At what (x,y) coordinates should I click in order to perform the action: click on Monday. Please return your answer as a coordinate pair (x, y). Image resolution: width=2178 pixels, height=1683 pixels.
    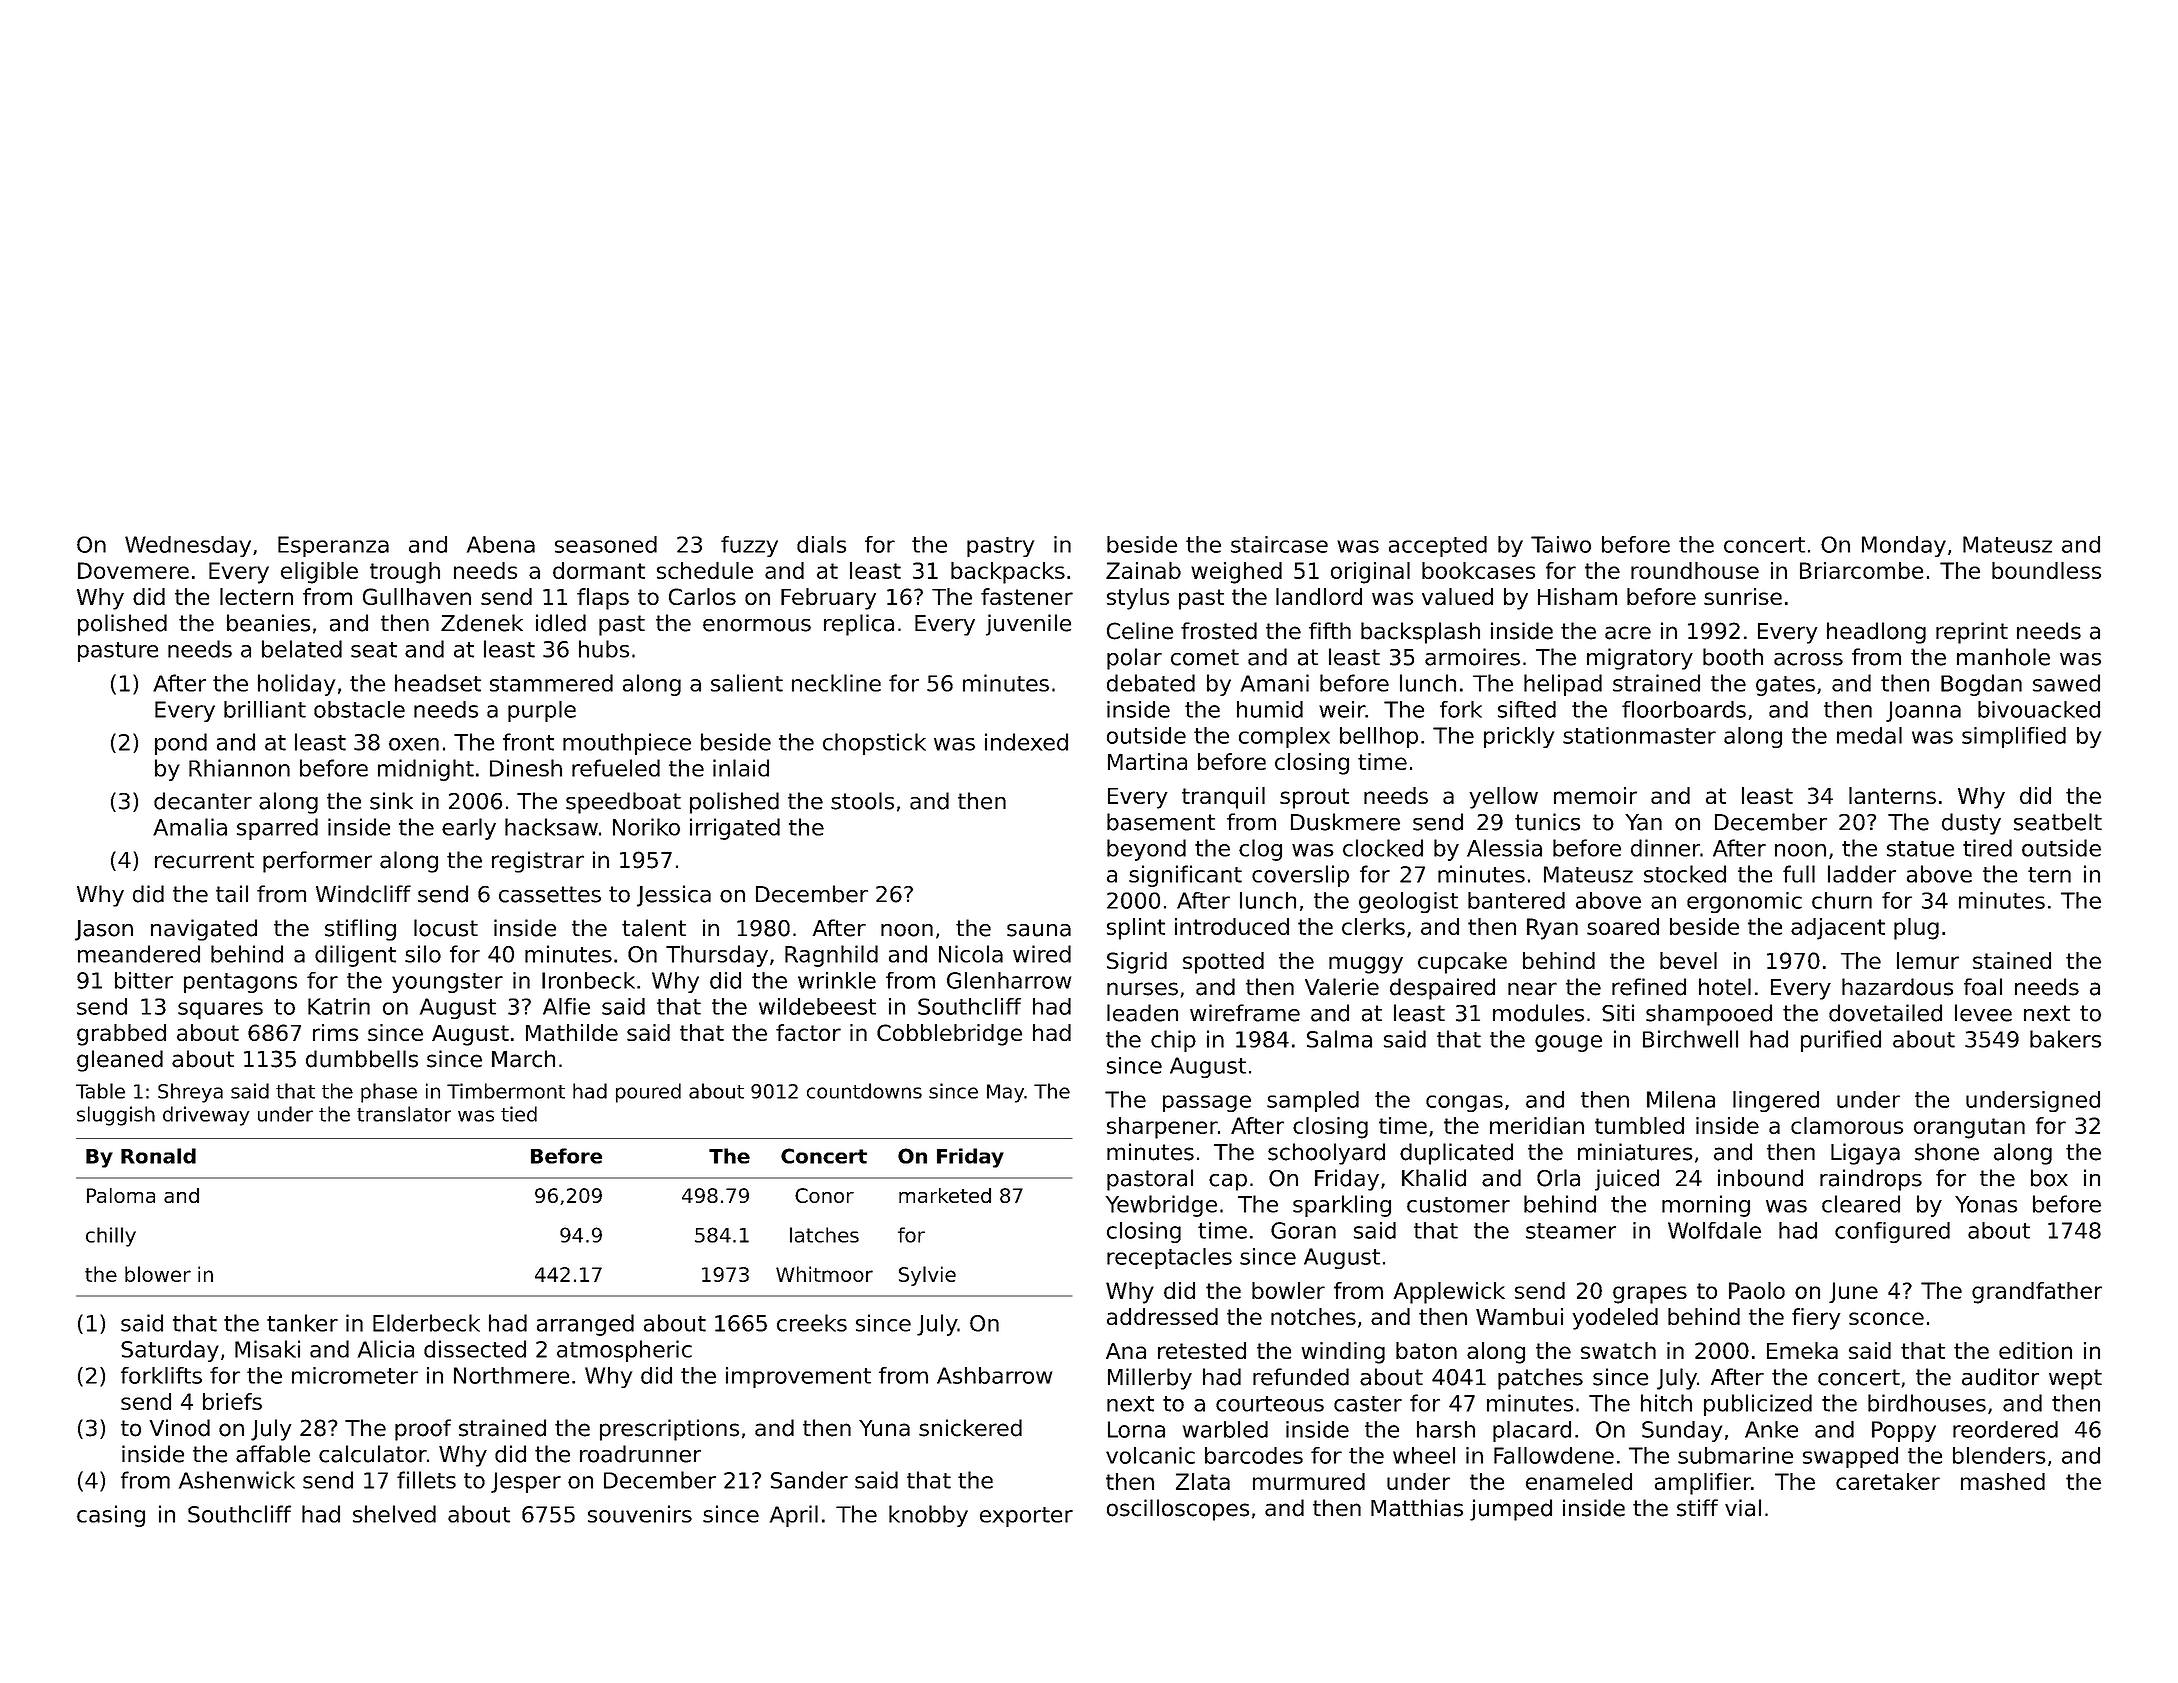
    Looking at the image, I should click on (1904, 546).
